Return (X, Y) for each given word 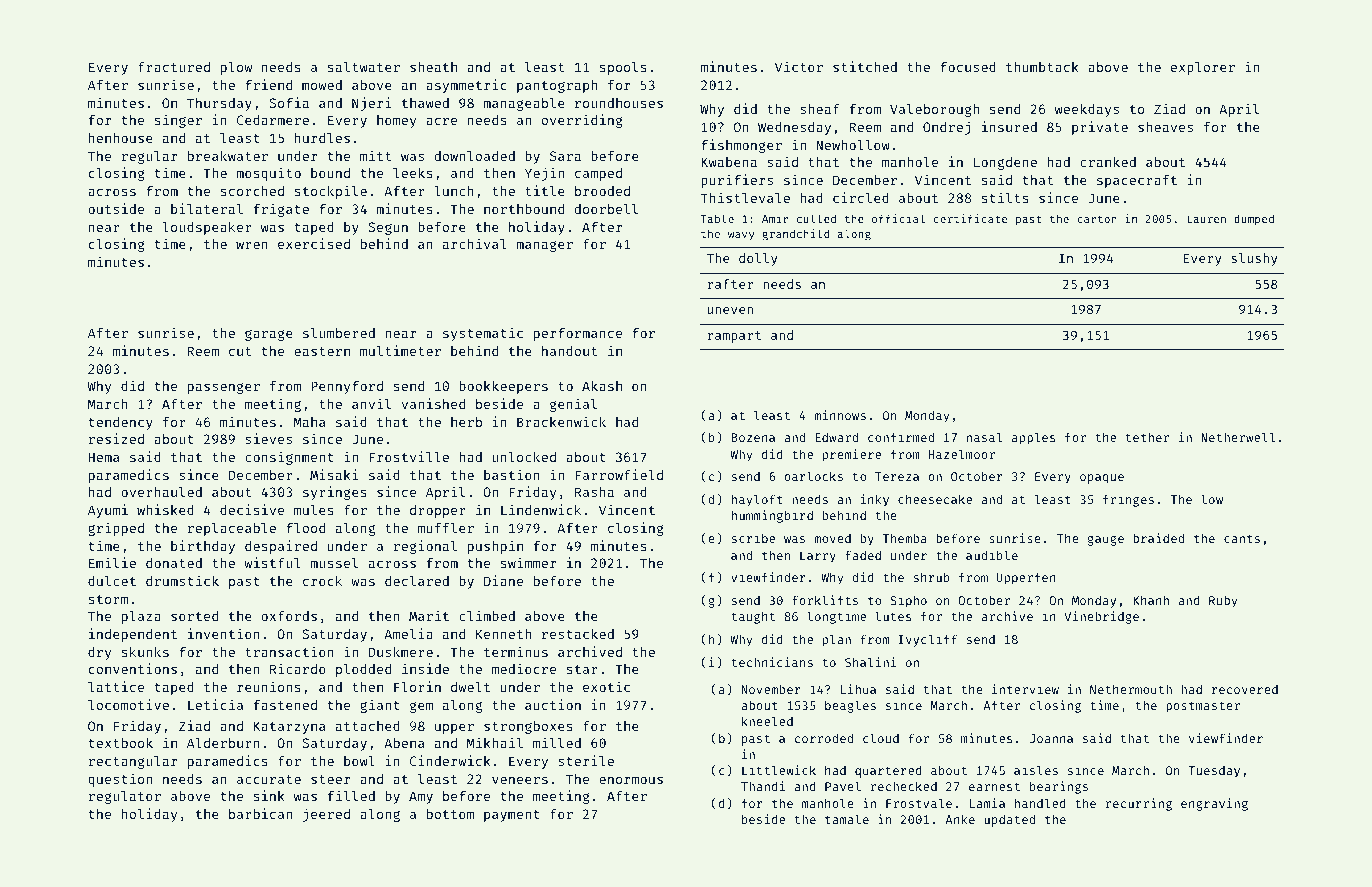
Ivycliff (927, 640)
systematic (483, 334)
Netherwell (1238, 437)
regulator (125, 797)
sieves (268, 438)
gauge (1106, 541)
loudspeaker (207, 228)
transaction (289, 651)
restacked (578, 634)
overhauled (161, 492)
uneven (730, 310)
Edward (836, 437)
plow (236, 68)
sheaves (1165, 127)
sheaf (820, 109)
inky (875, 500)
